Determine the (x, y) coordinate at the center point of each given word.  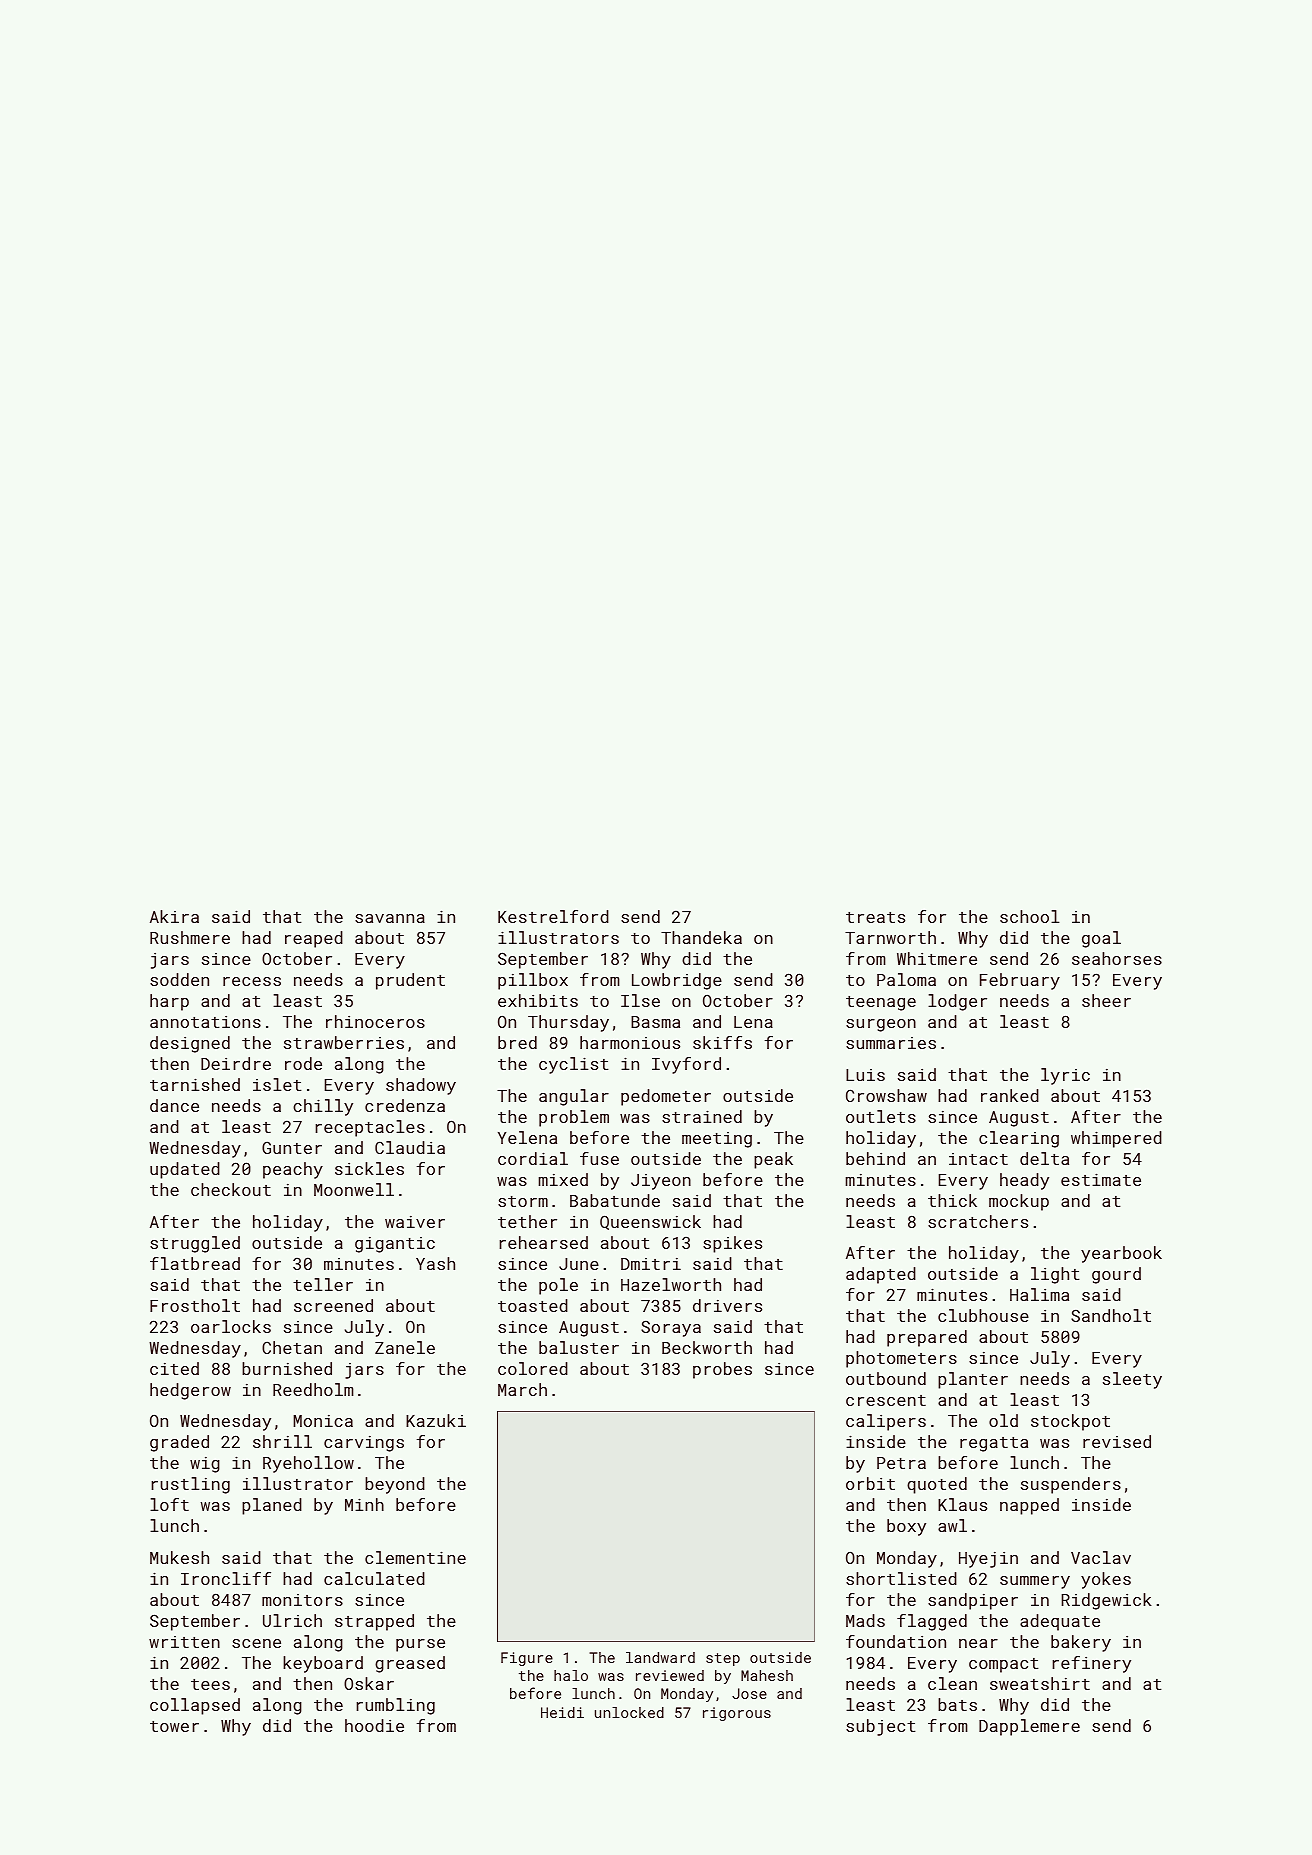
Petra (901, 1463)
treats (875, 917)
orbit (870, 1483)
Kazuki (436, 1420)
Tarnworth (890, 937)
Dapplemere (1029, 1727)
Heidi (562, 1712)
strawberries (344, 1042)
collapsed (195, 1706)
